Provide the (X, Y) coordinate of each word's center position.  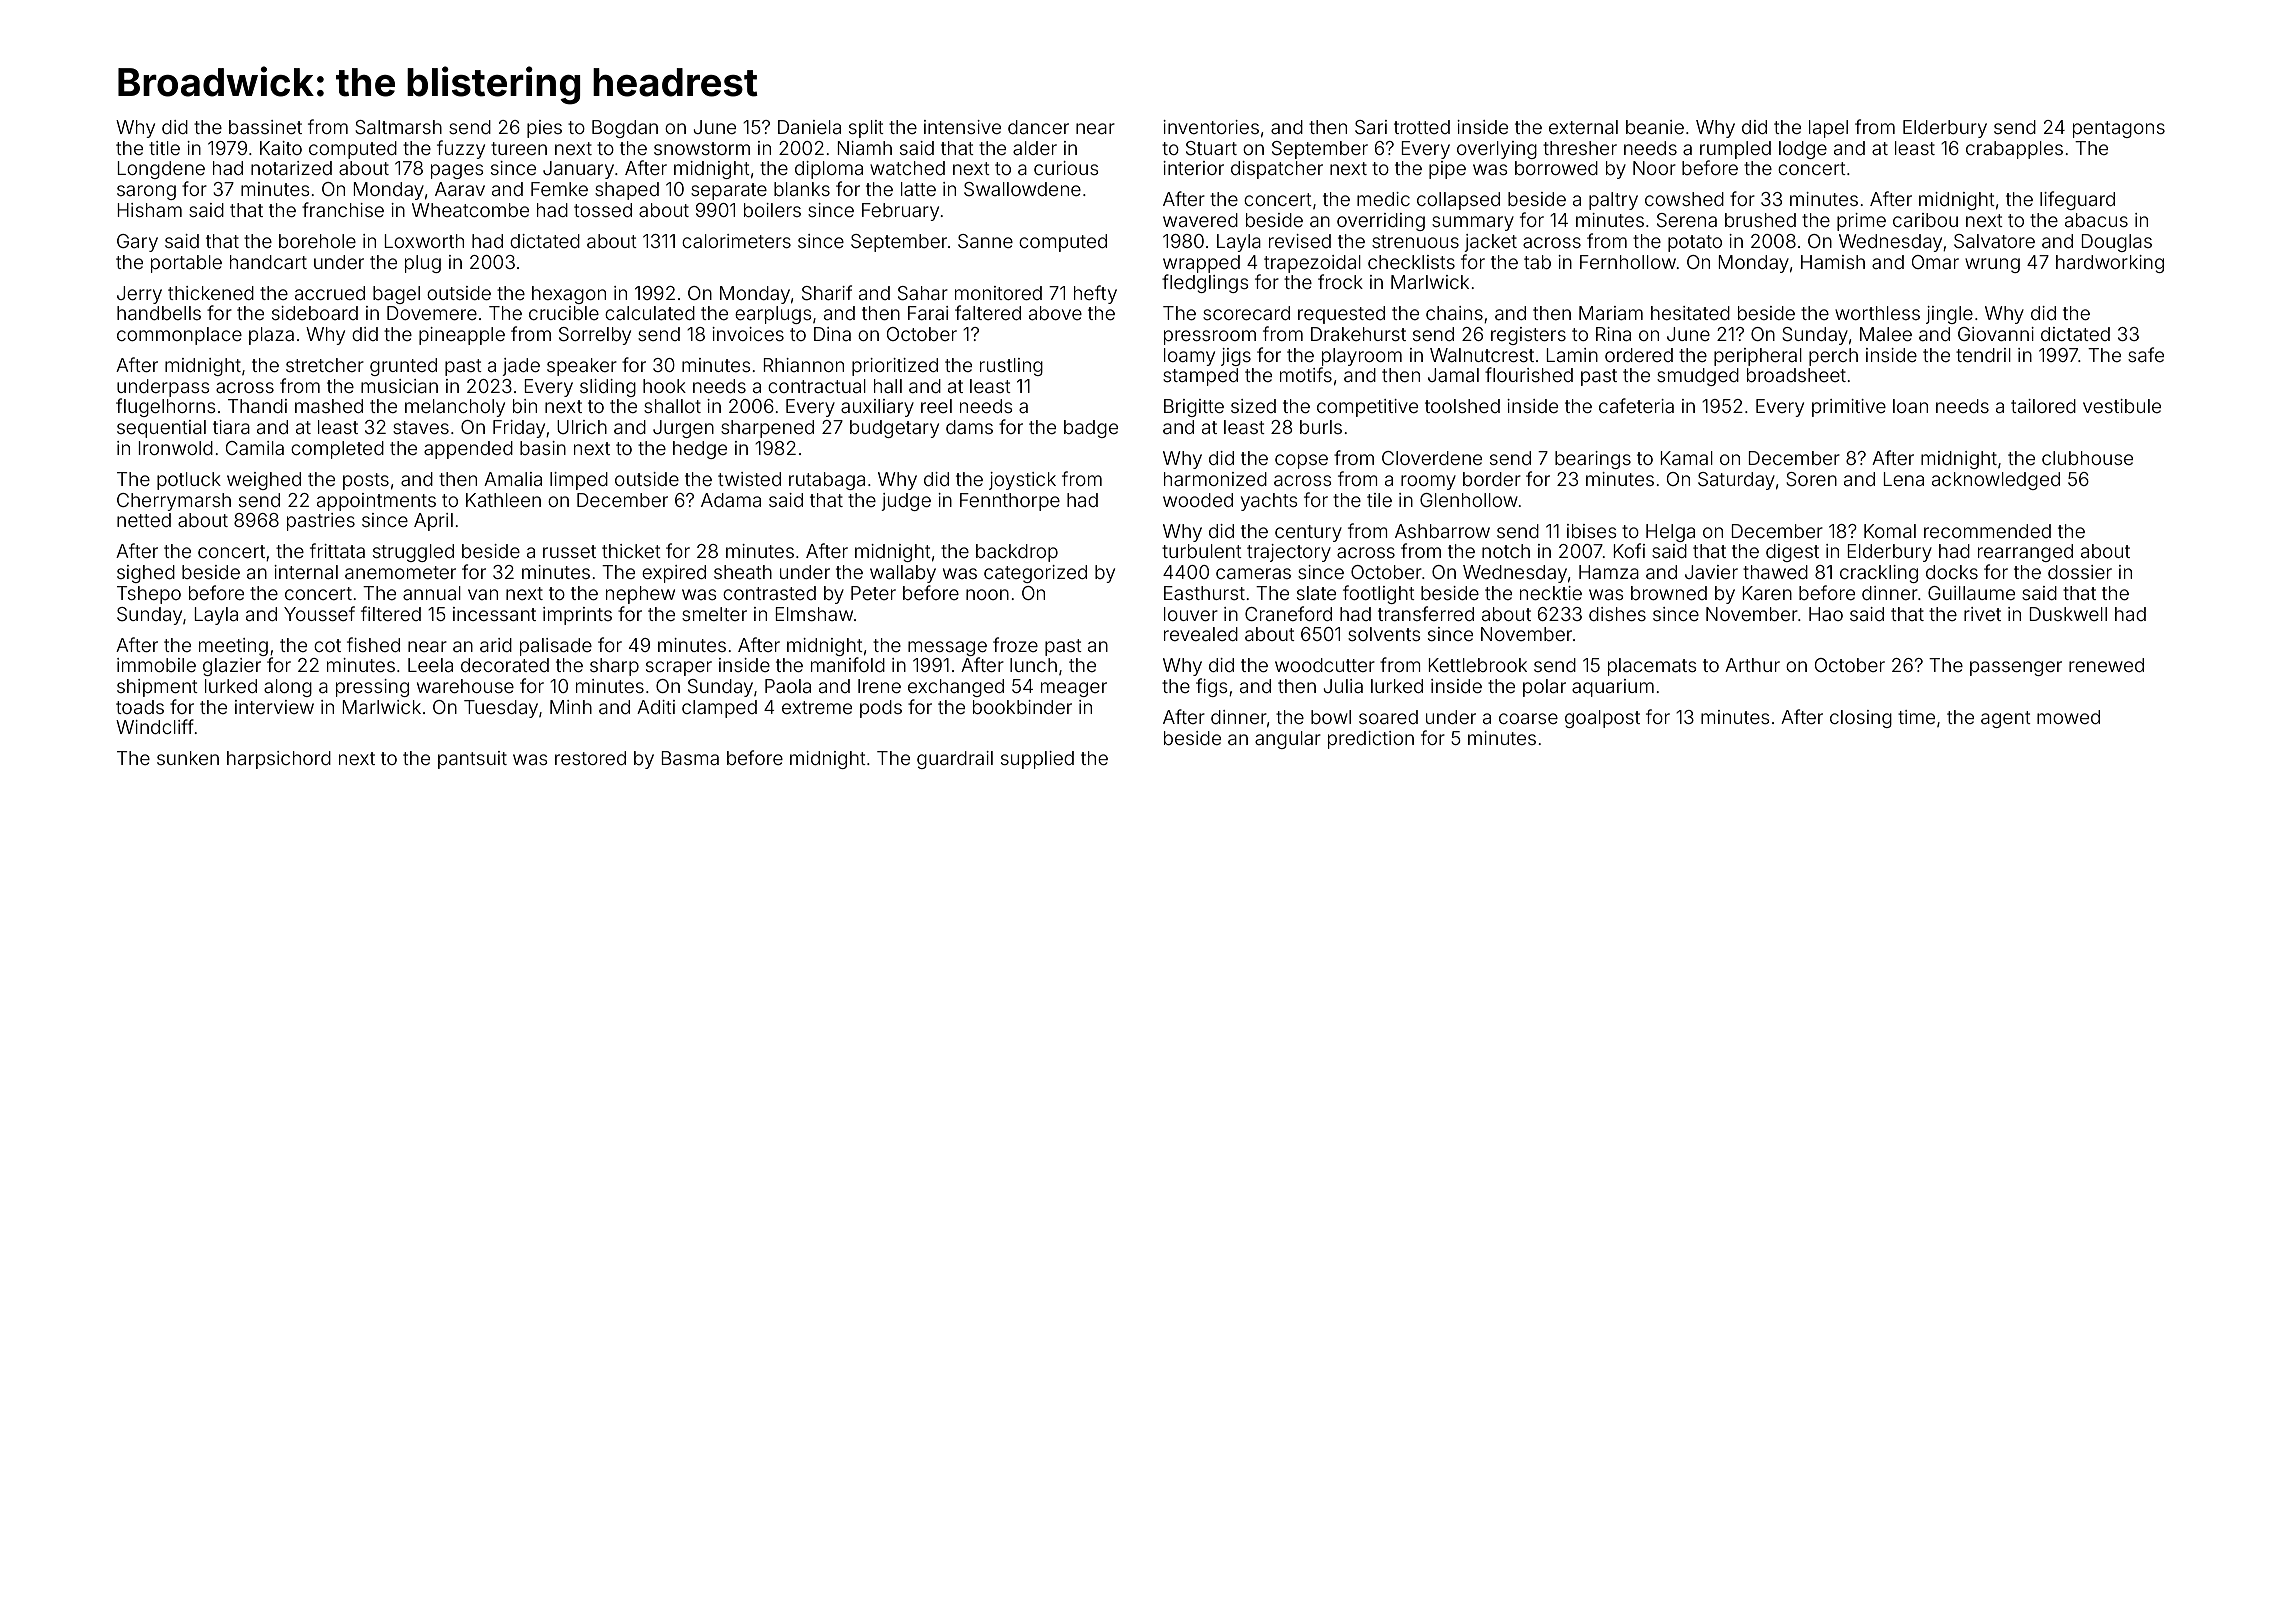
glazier (232, 667)
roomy (1428, 482)
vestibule (2122, 406)
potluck (189, 481)
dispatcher (1277, 170)
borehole (317, 241)
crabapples (2014, 150)
